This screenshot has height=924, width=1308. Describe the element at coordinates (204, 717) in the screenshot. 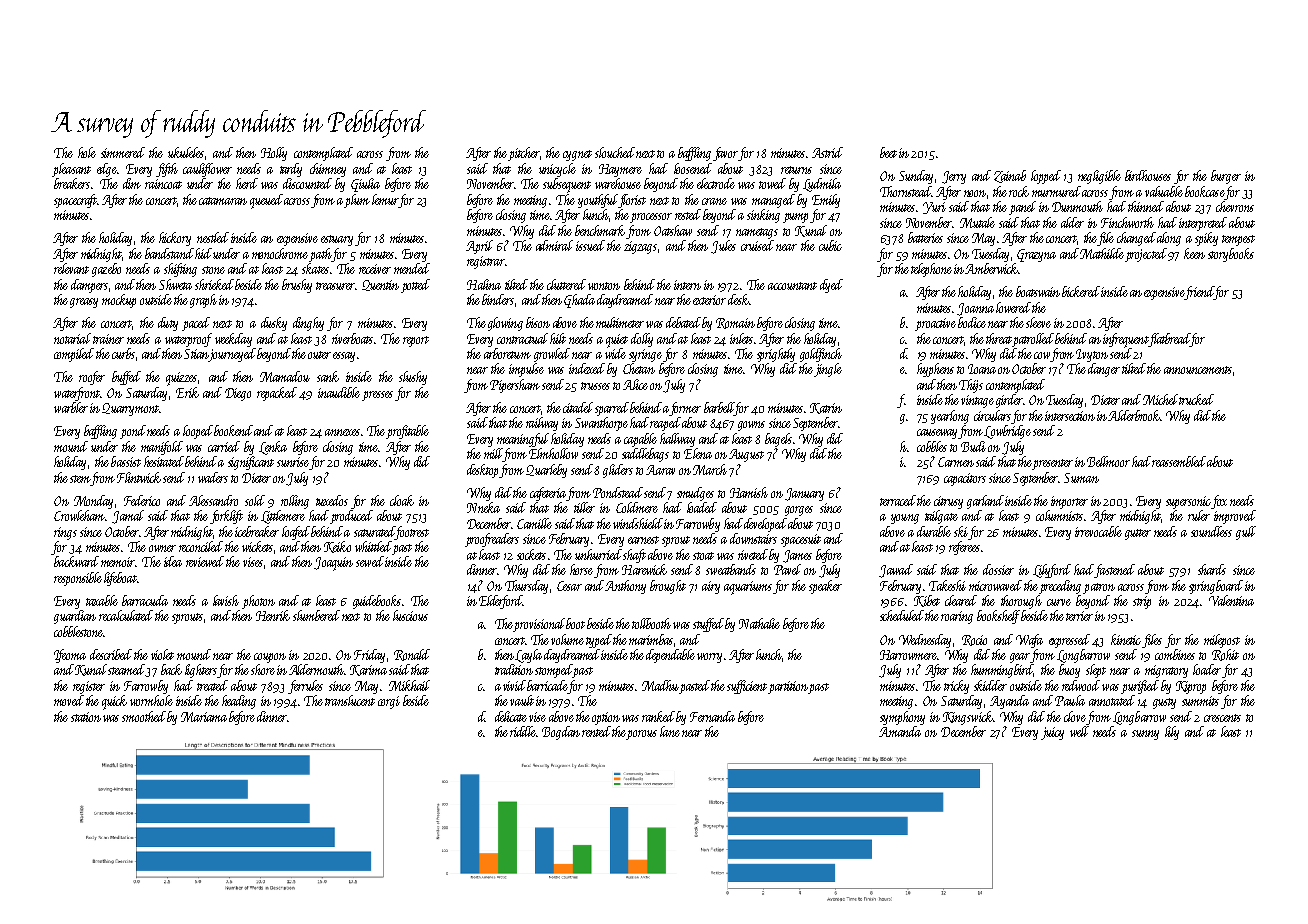

I see `Mariama` at that location.
